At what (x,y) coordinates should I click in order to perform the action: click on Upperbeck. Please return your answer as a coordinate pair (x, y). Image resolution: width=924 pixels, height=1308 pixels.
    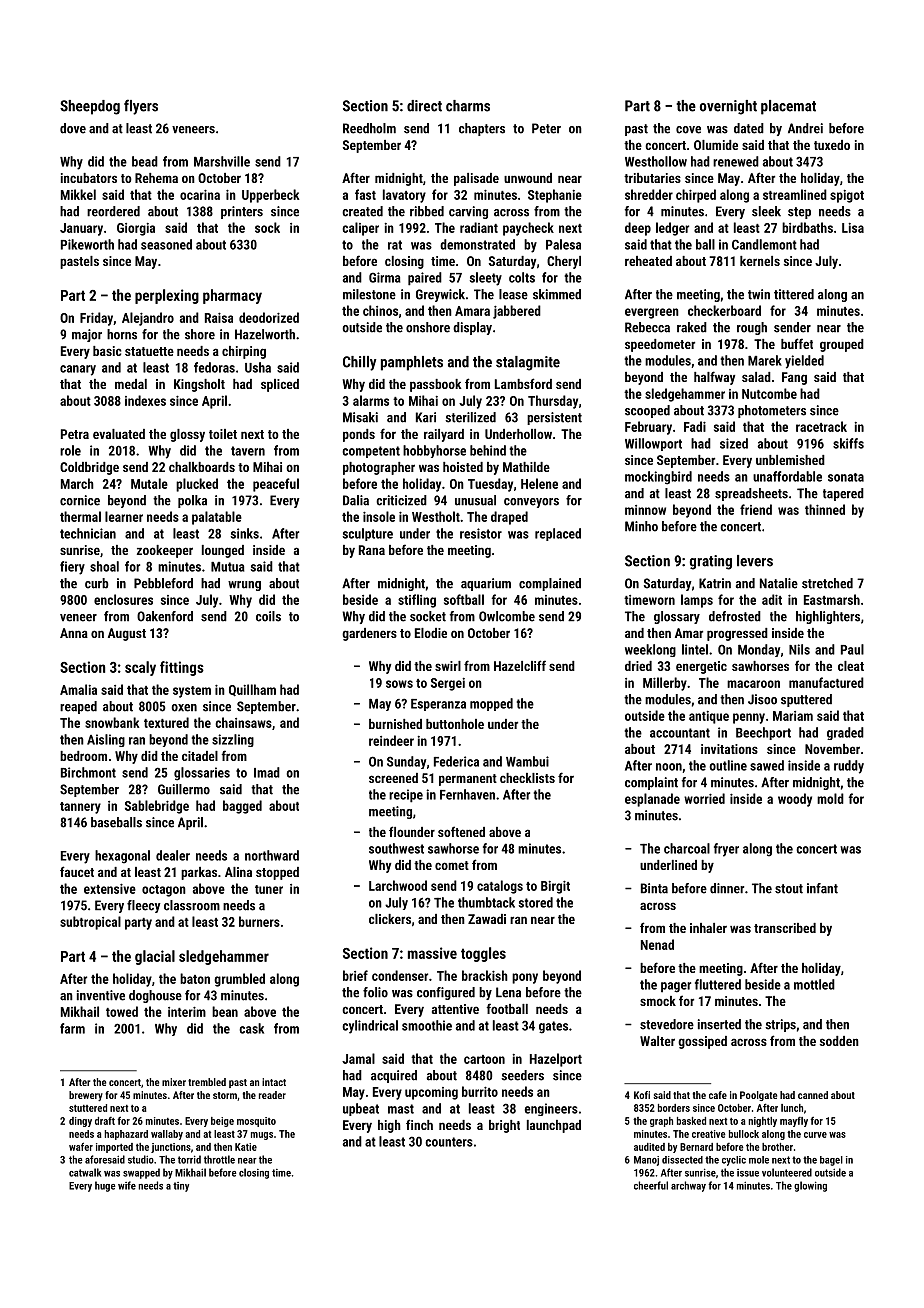
    Looking at the image, I should click on (270, 196).
